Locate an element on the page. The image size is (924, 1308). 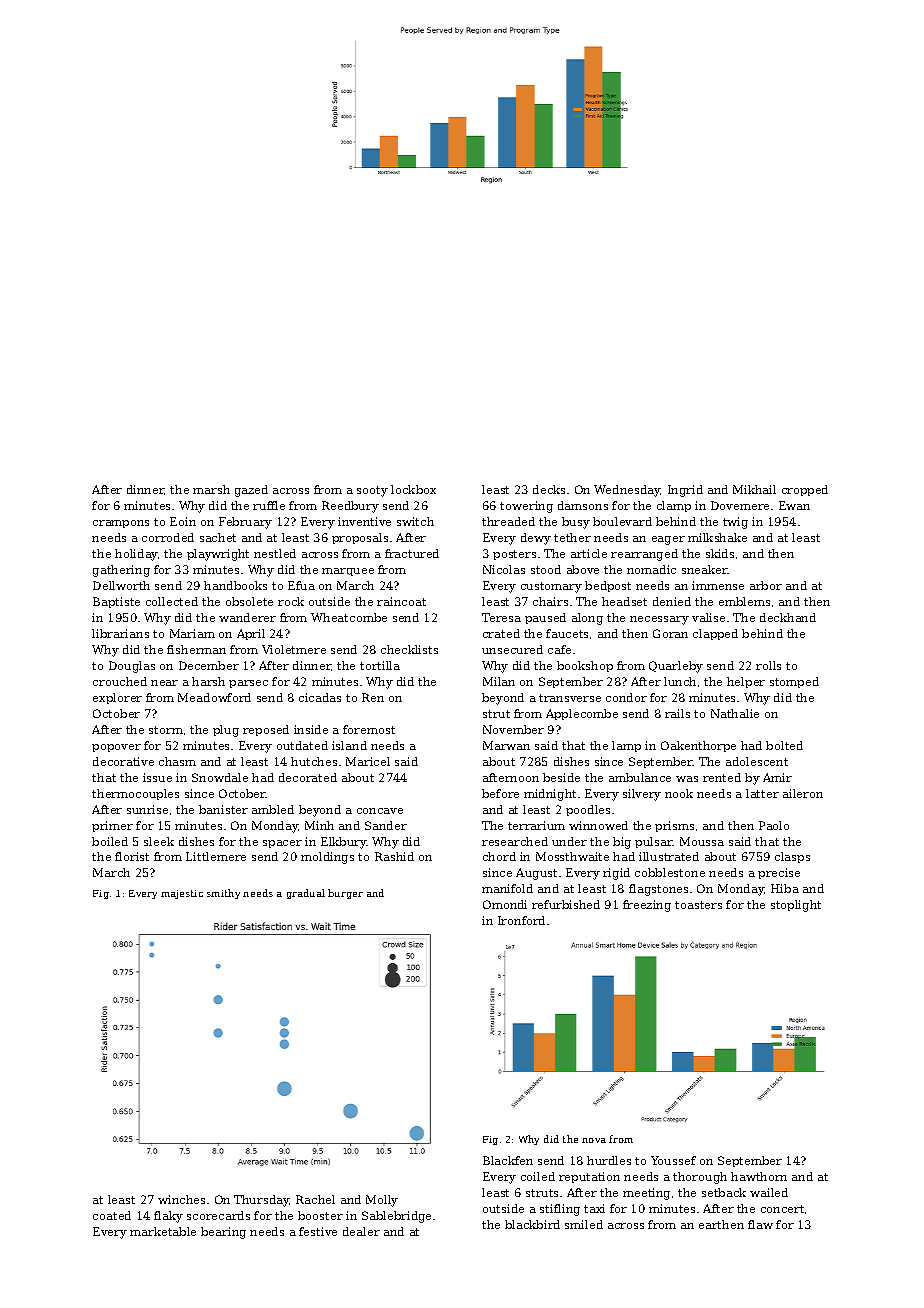
Moussa is located at coordinates (702, 841).
